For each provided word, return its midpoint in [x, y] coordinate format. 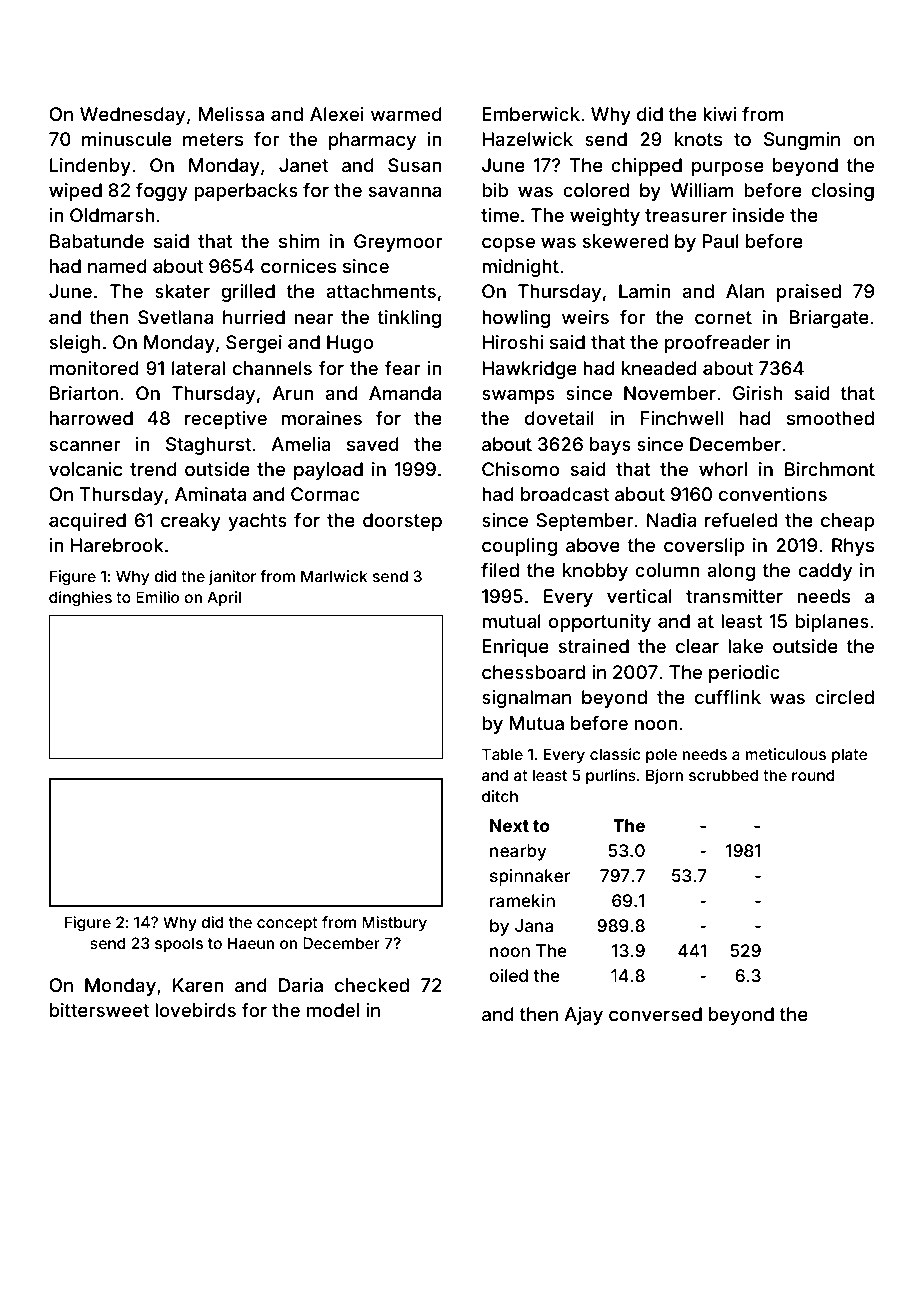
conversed [655, 1014]
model [333, 1010]
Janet [303, 165]
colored [596, 190]
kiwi [720, 114]
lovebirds [195, 1010]
